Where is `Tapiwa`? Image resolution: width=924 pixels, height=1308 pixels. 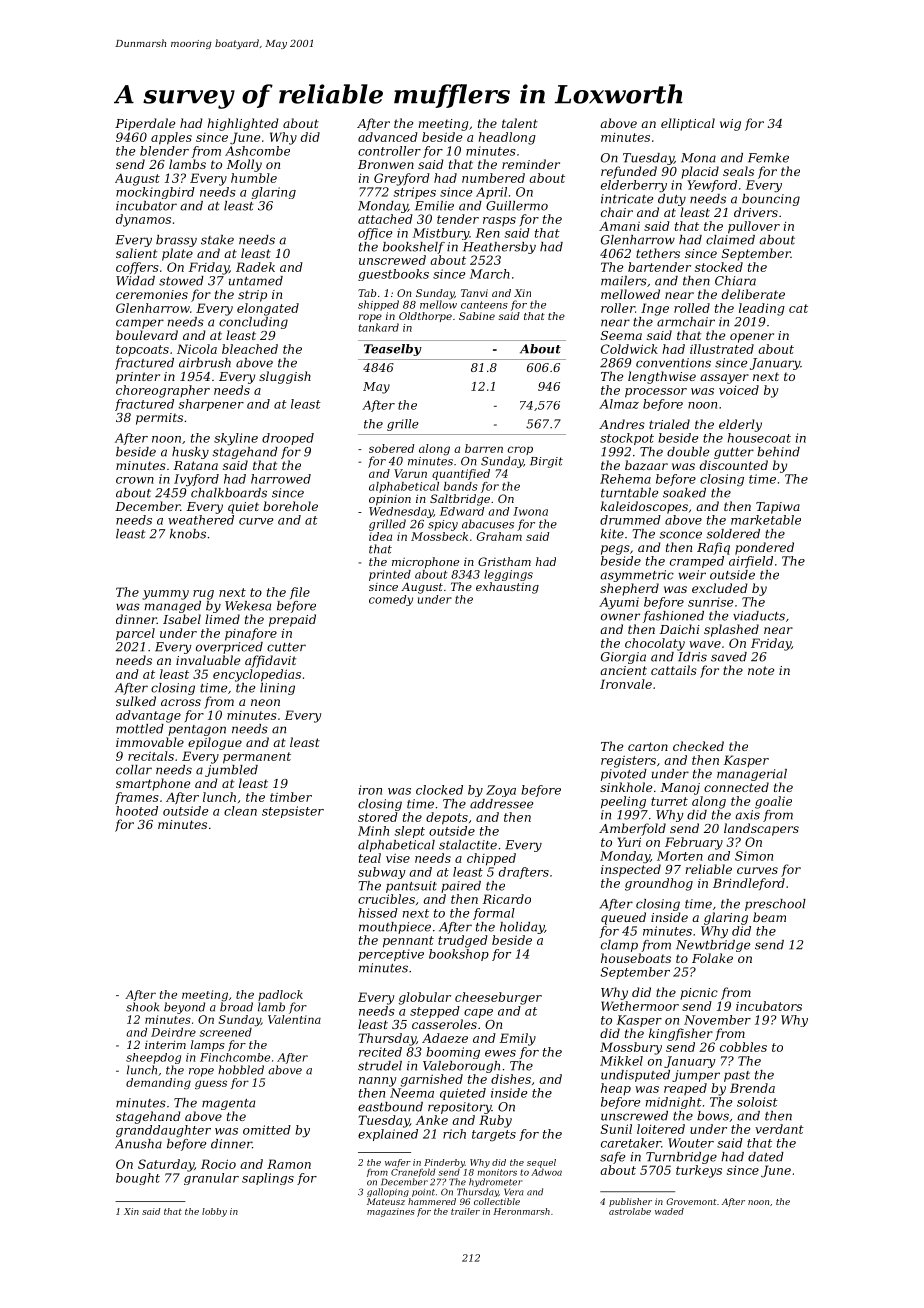 Tapiwa is located at coordinates (778, 508).
